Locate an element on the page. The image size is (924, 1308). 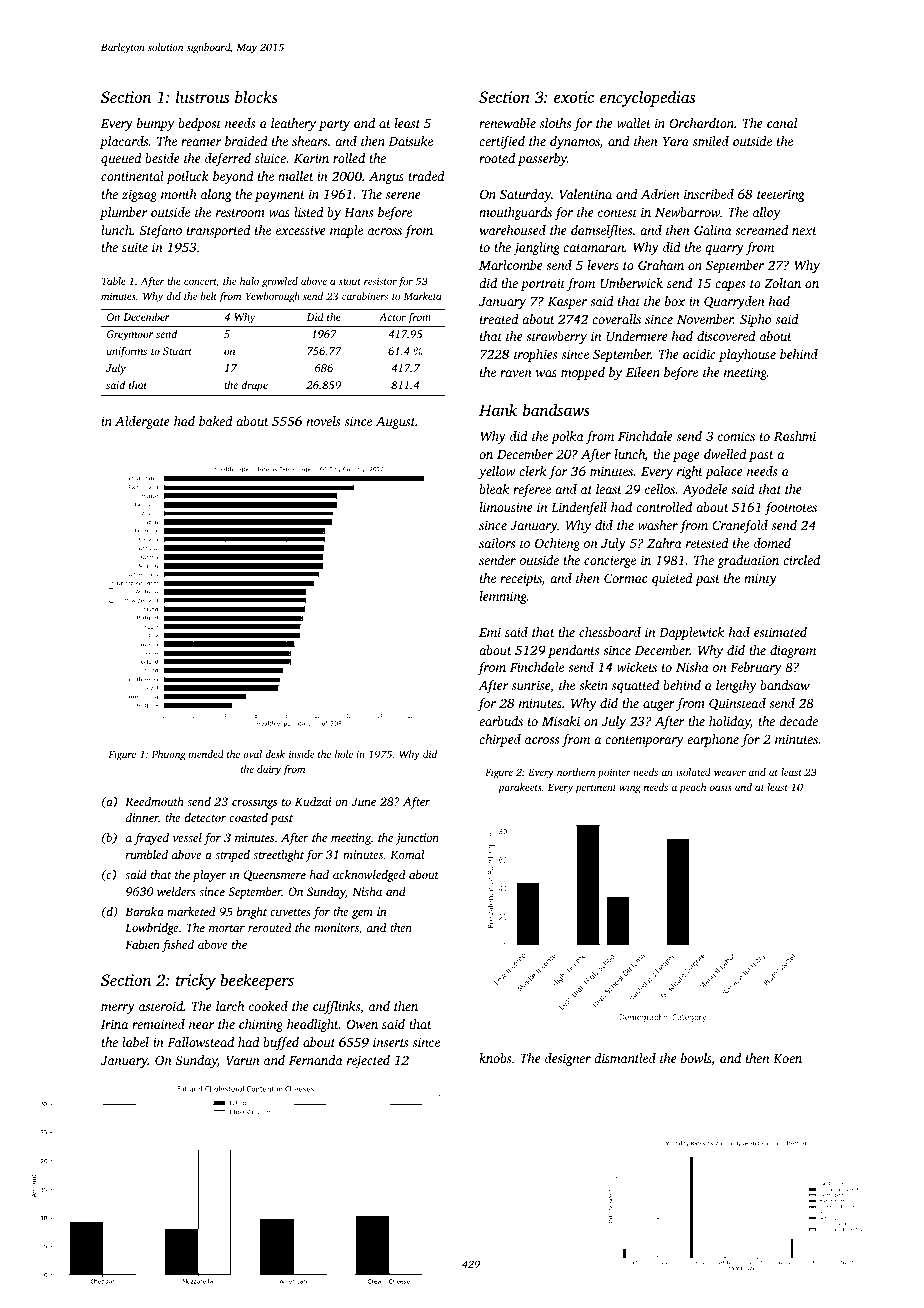
Emi is located at coordinates (490, 632).
